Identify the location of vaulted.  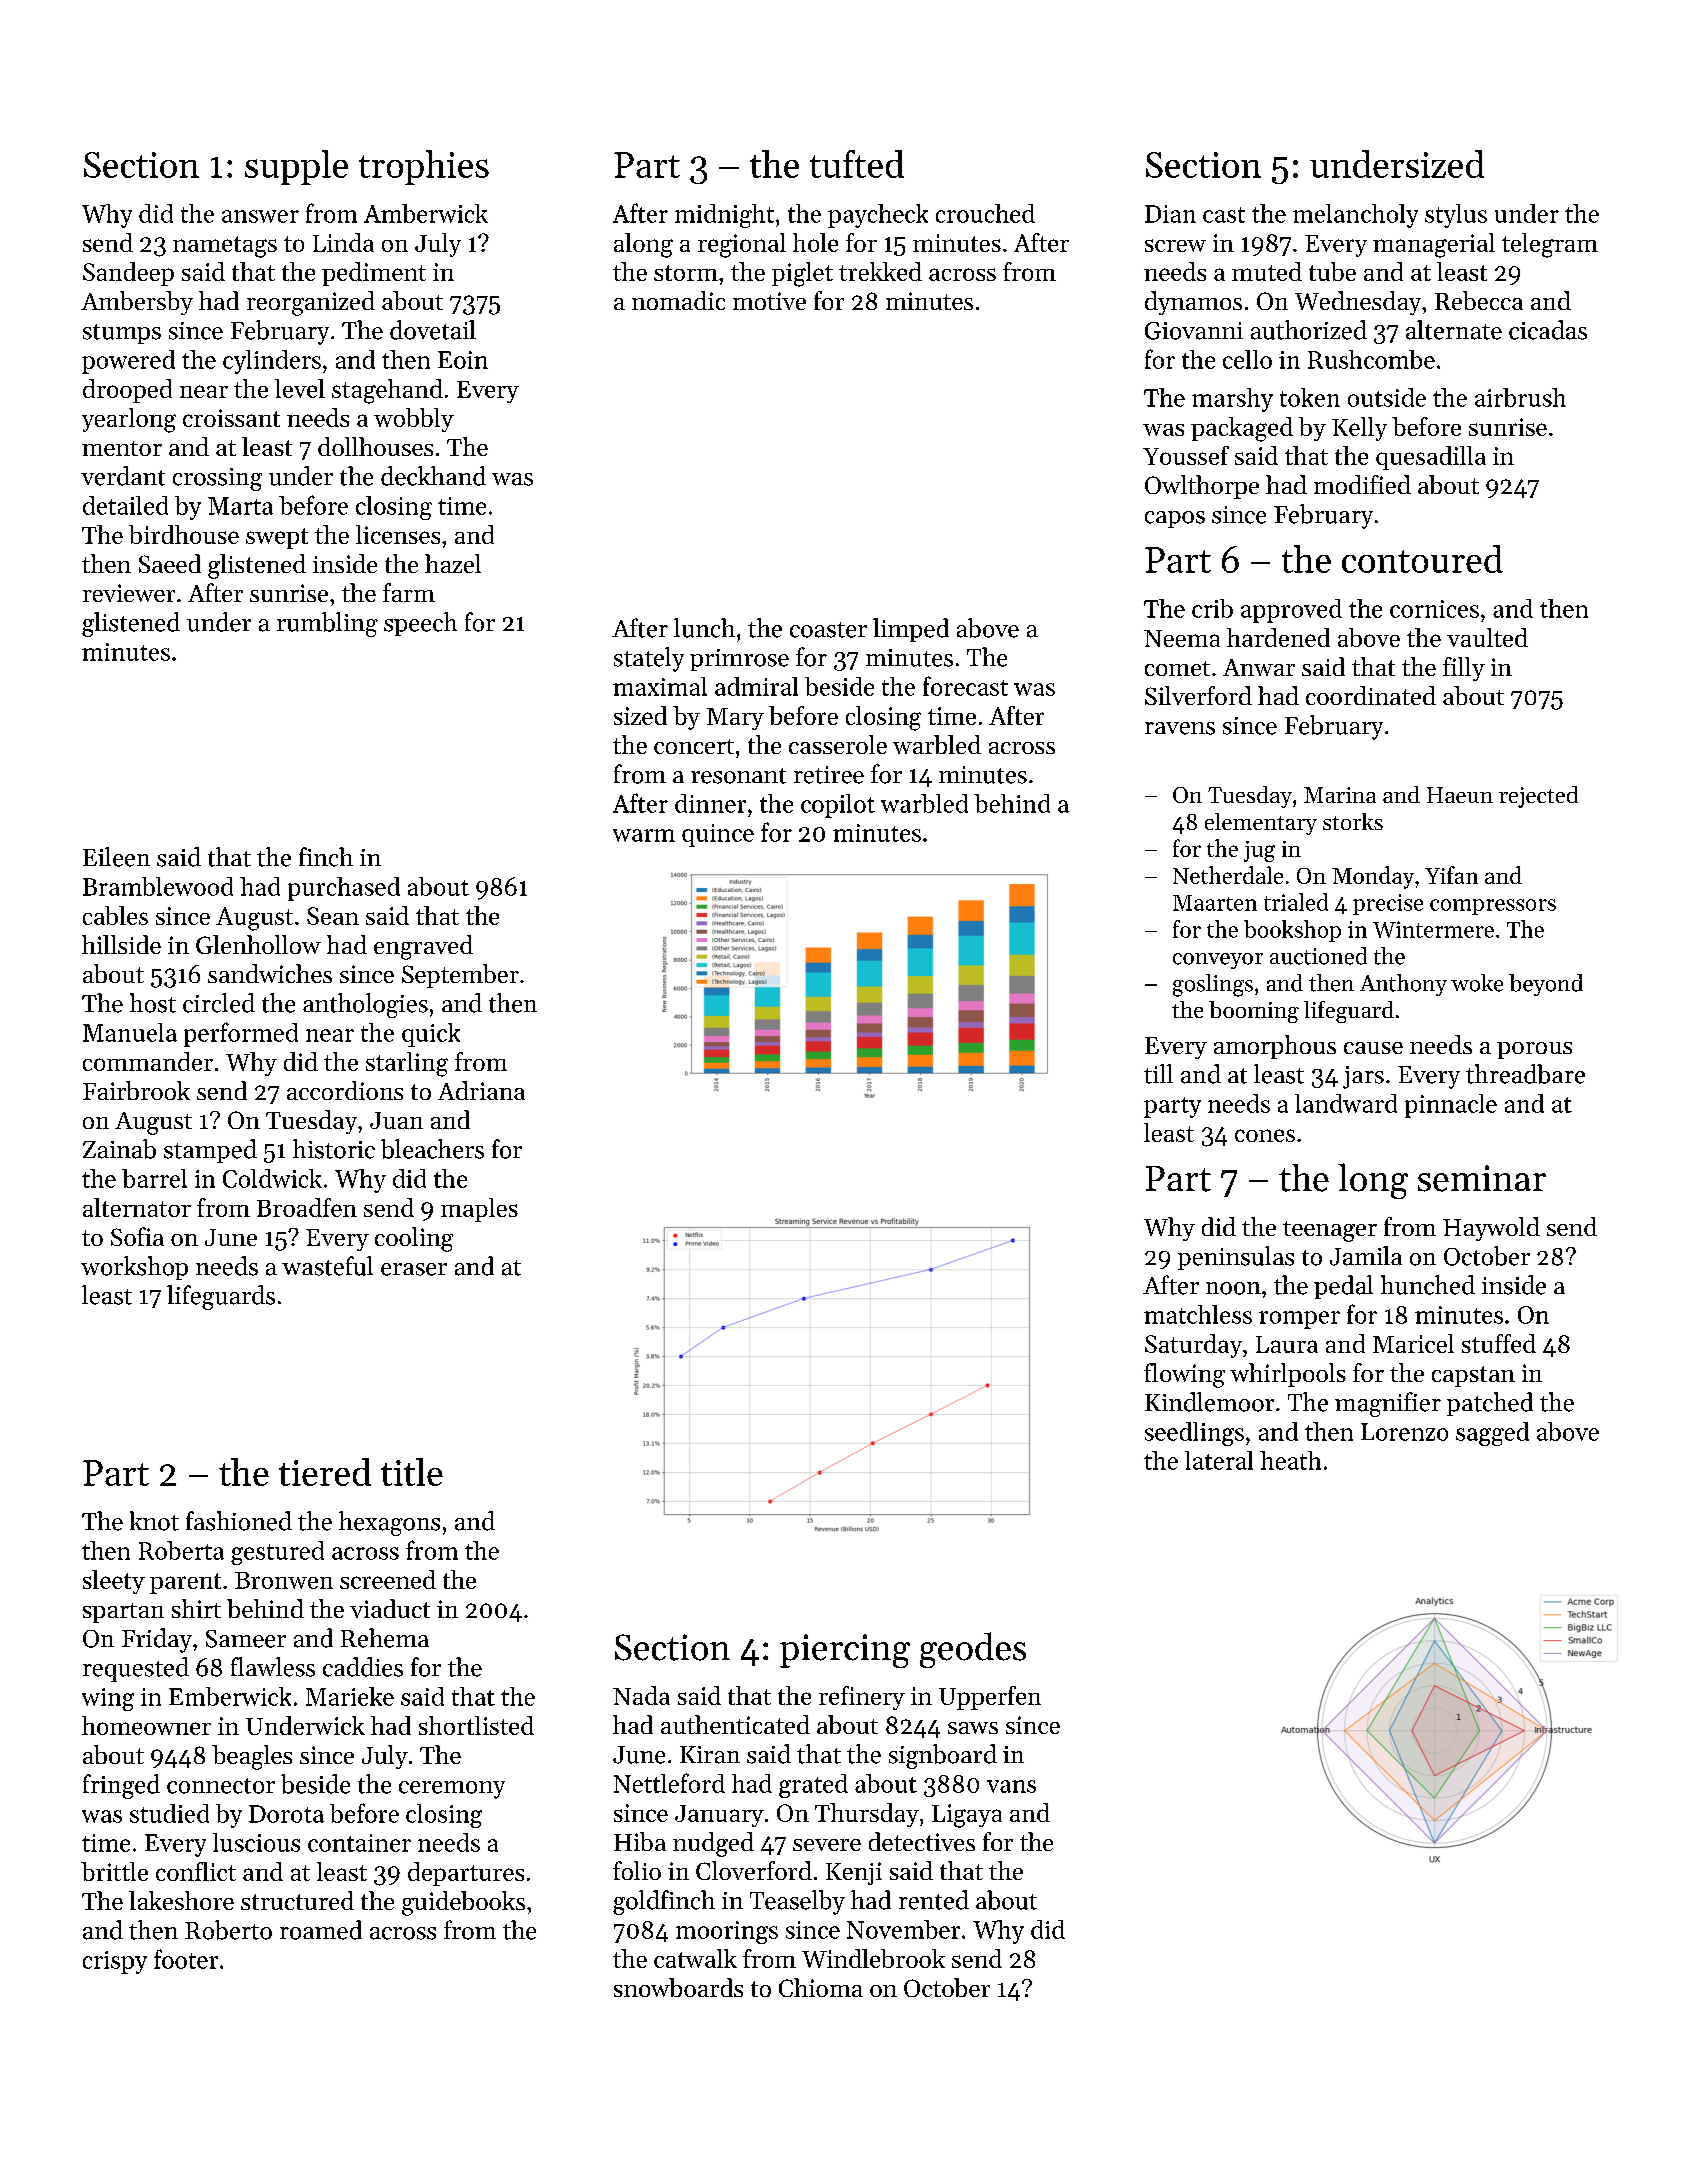
(1487, 637).
